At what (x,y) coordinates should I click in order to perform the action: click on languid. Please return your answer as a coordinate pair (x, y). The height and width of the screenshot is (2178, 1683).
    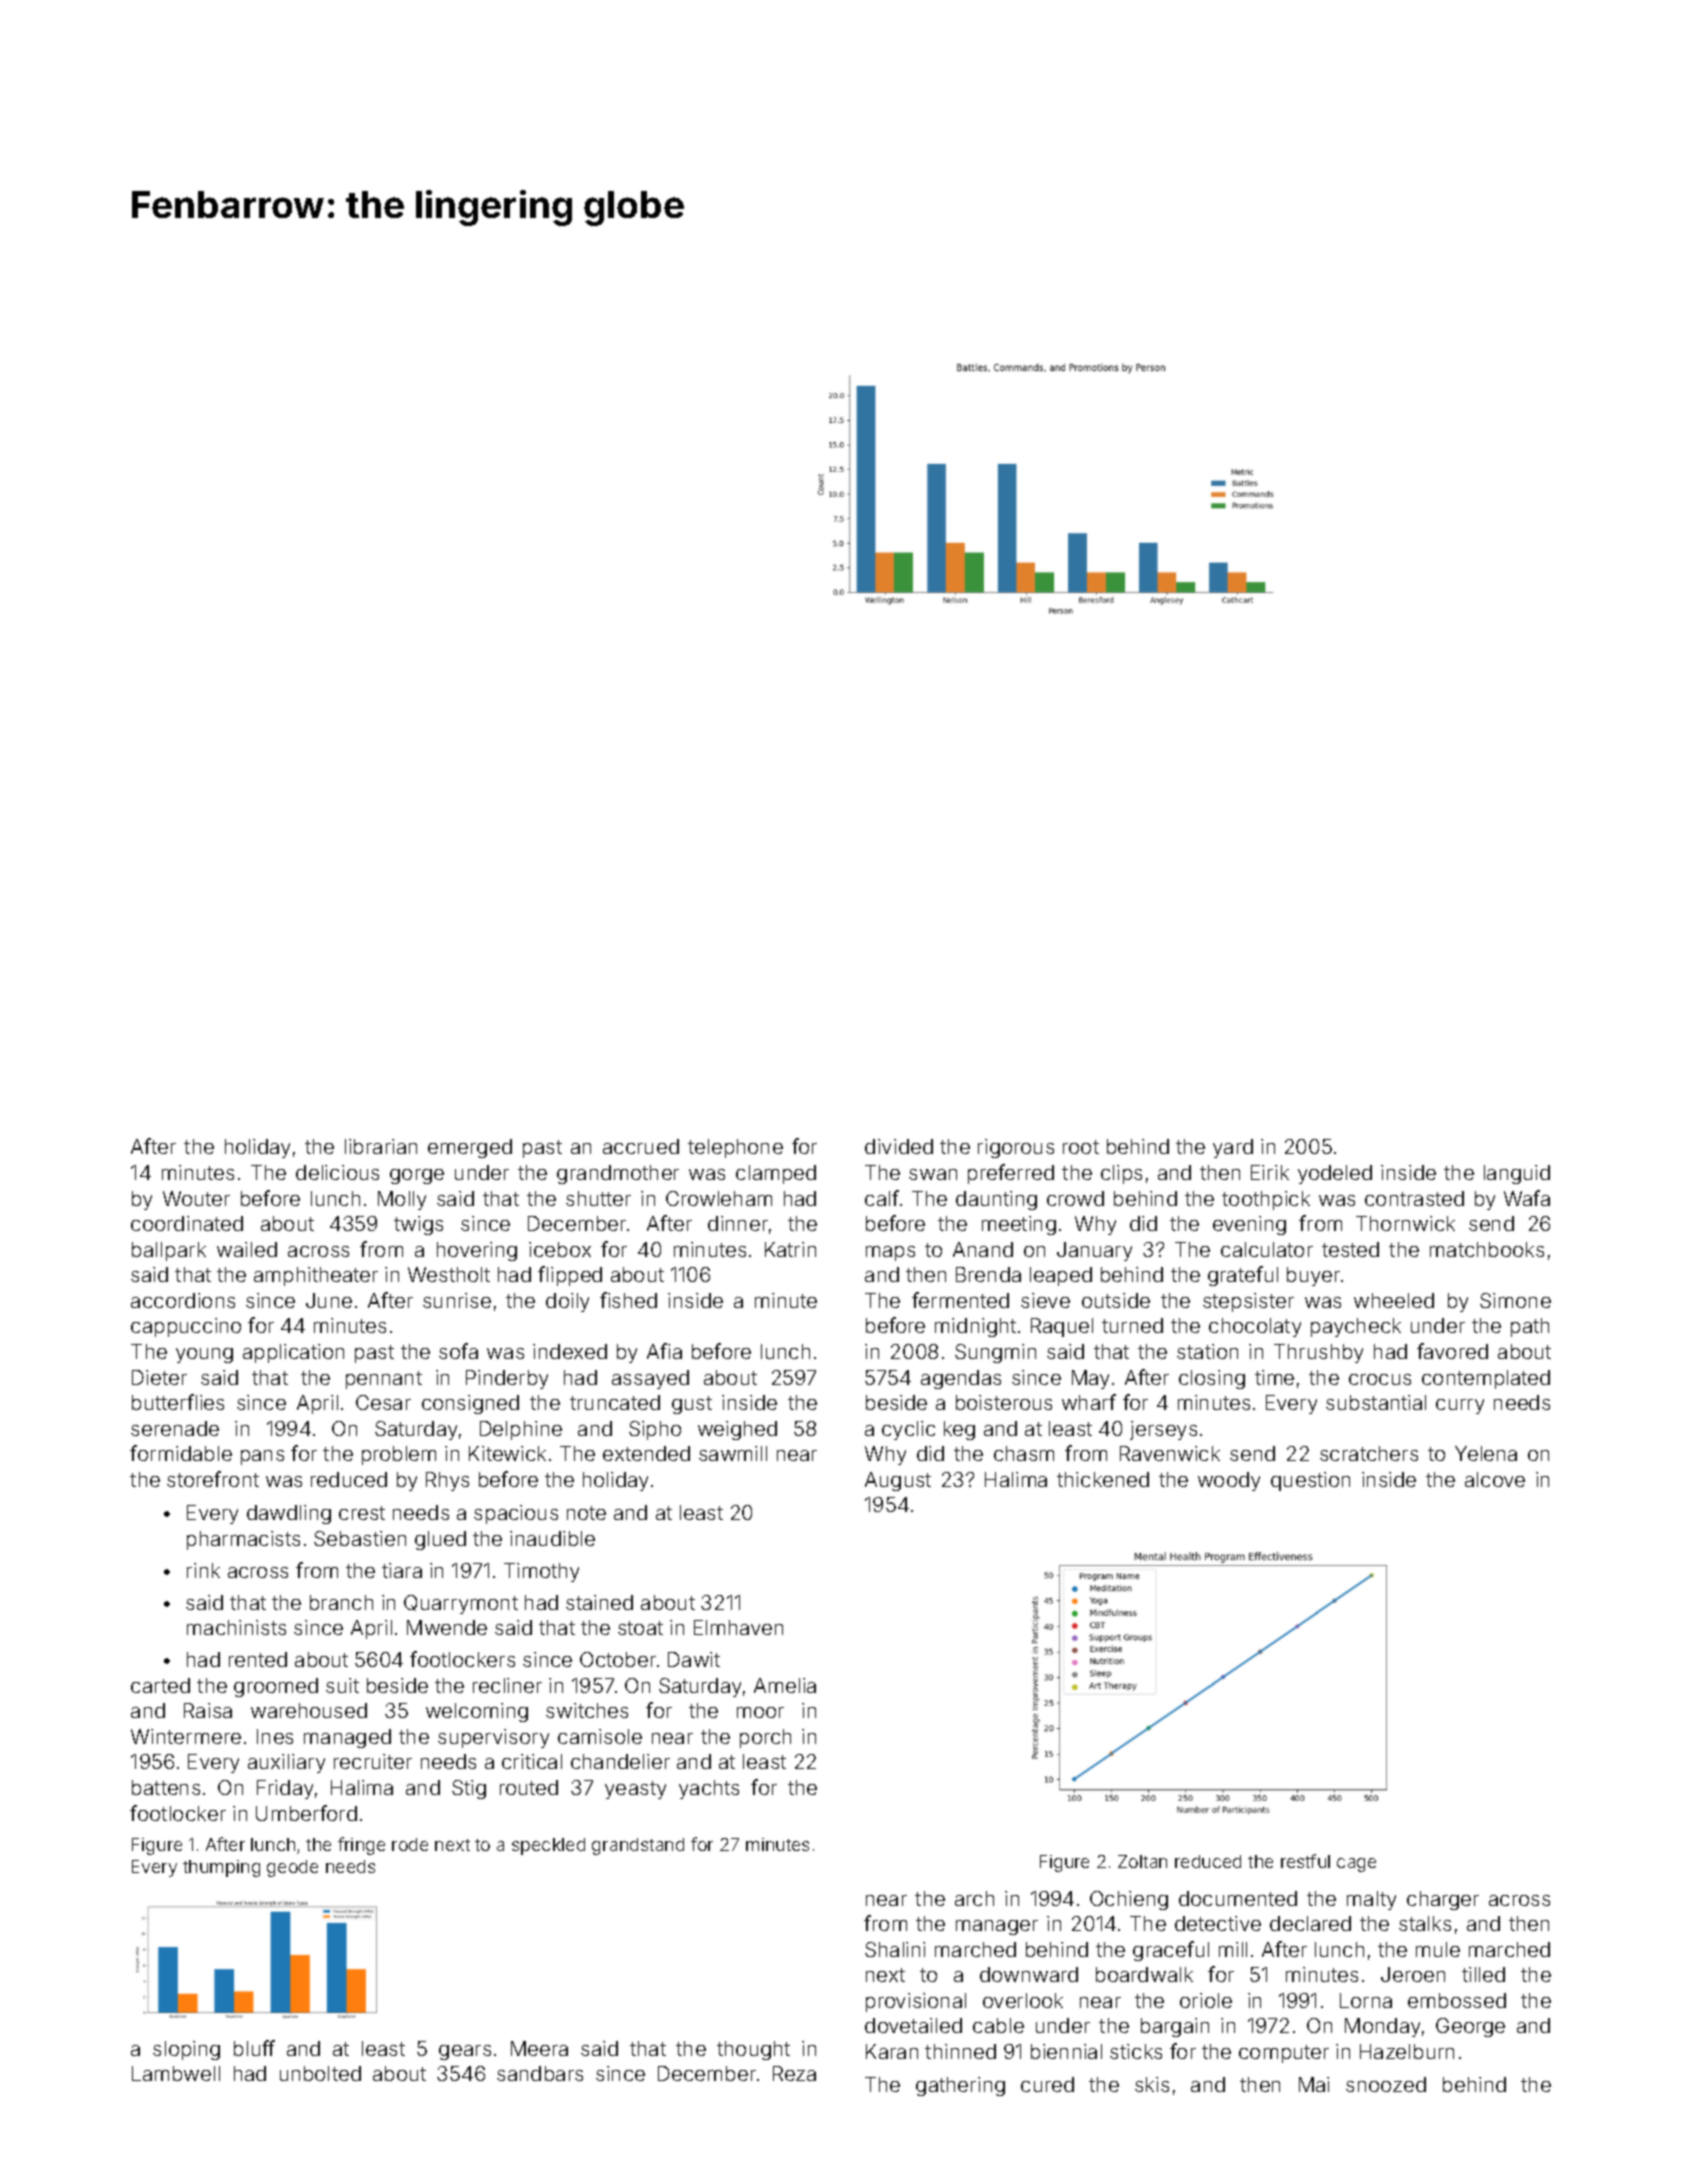
    Looking at the image, I should click on (1517, 1174).
